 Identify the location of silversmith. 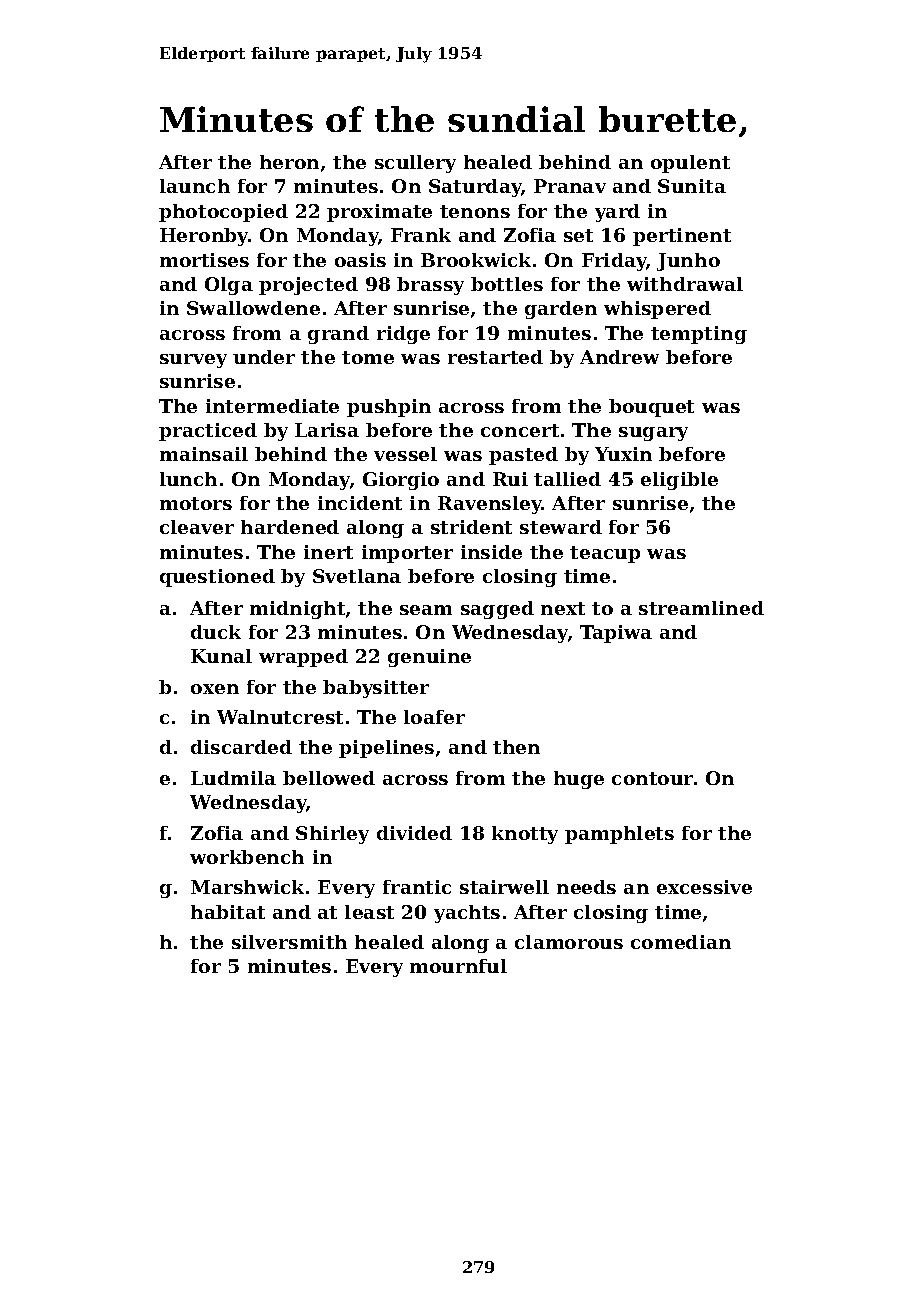
(289, 942).
